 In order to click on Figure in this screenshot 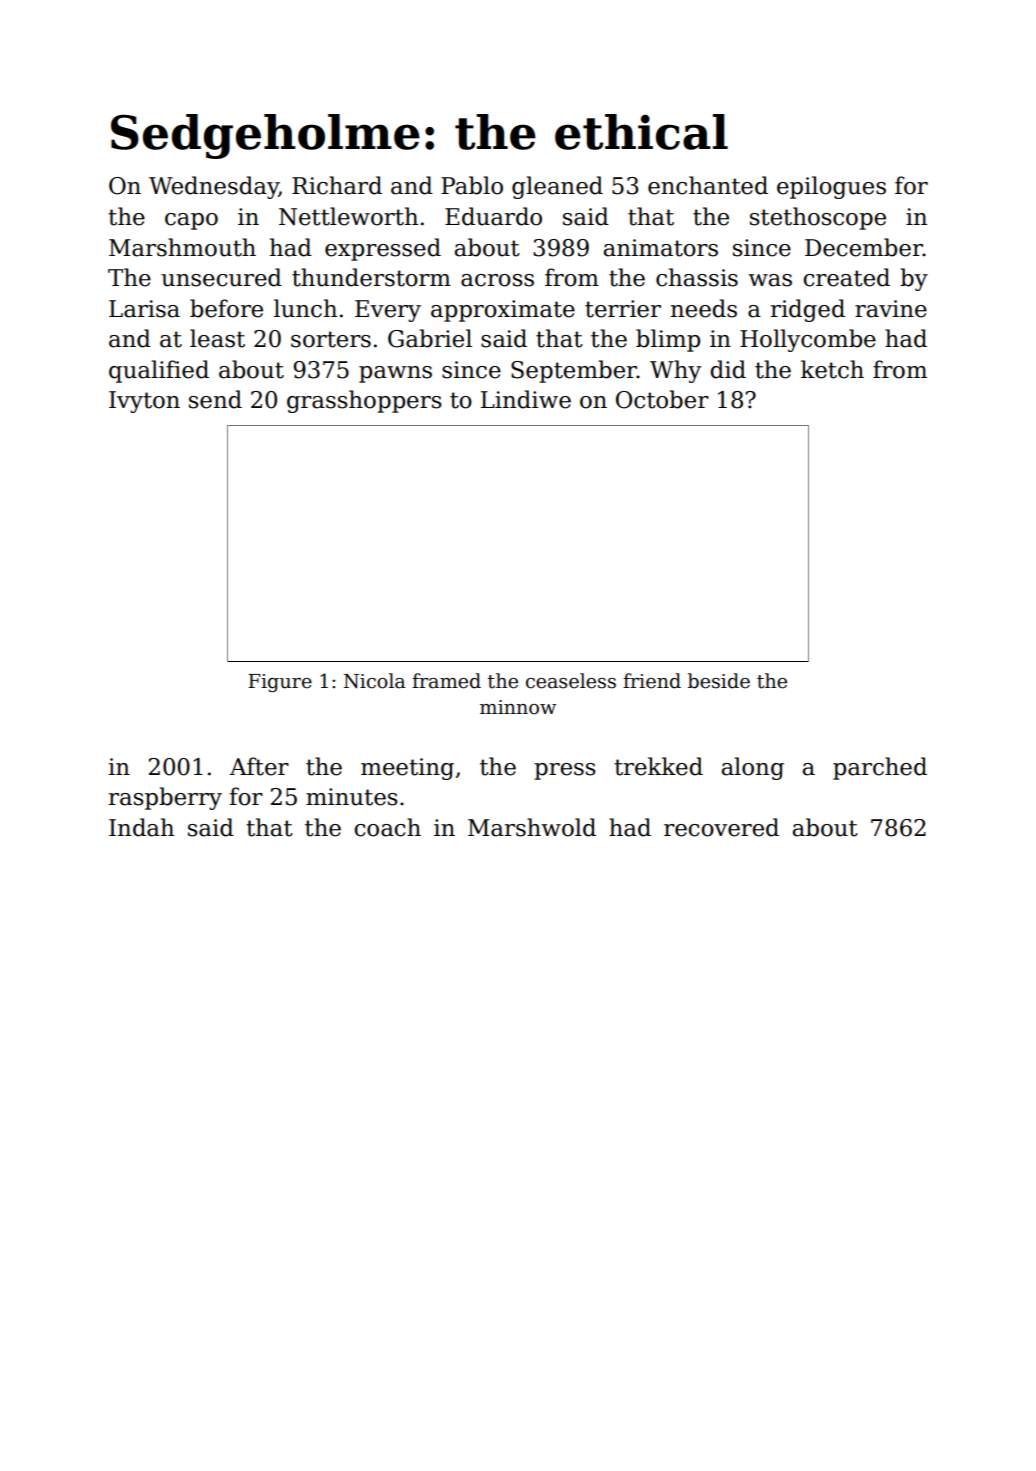, I will do `click(280, 683)`.
